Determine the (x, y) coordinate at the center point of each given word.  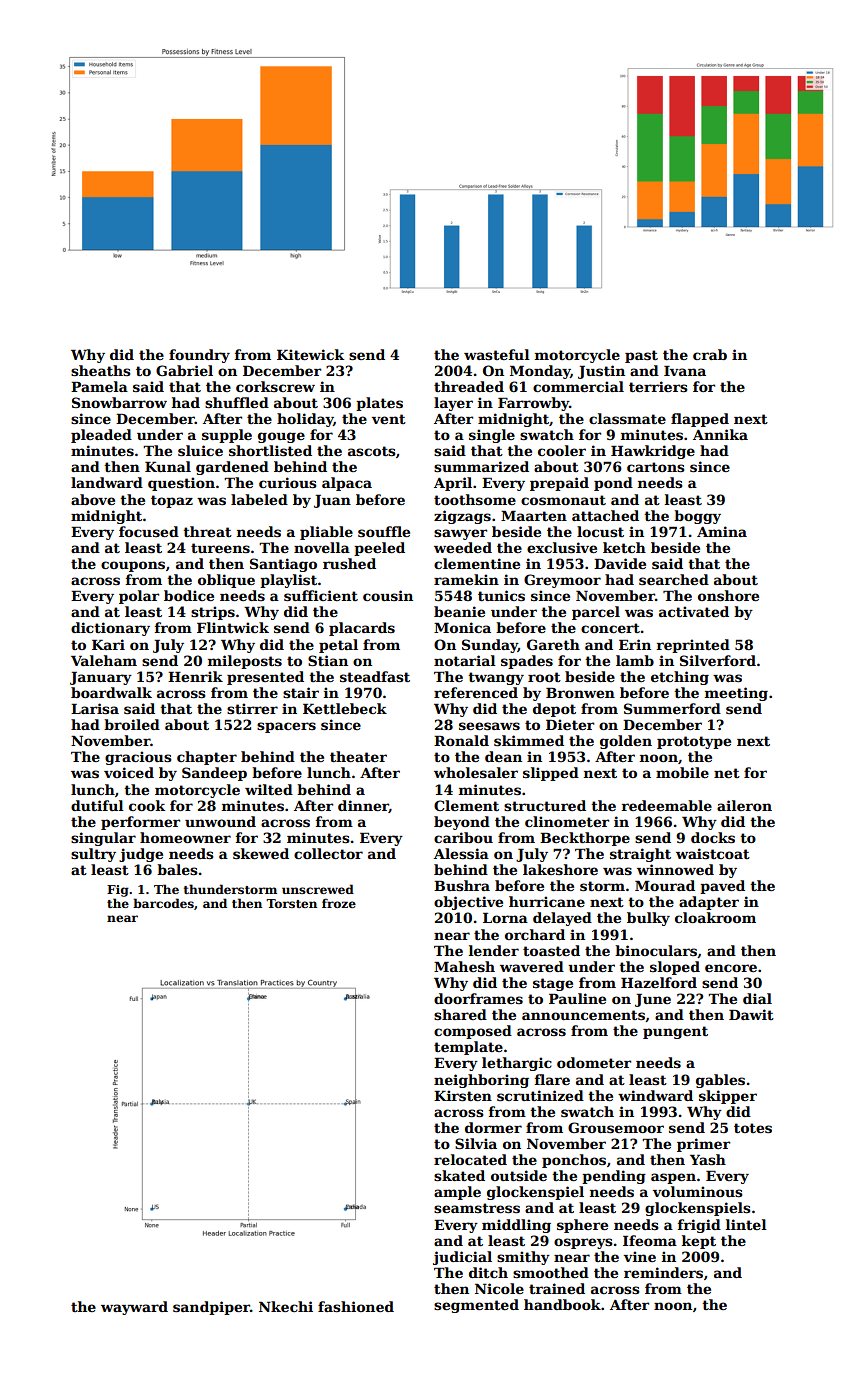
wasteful (497, 354)
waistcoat (713, 853)
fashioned (356, 1306)
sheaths (101, 370)
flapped (700, 420)
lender (494, 950)
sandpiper (211, 1308)
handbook (562, 1304)
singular (103, 839)
